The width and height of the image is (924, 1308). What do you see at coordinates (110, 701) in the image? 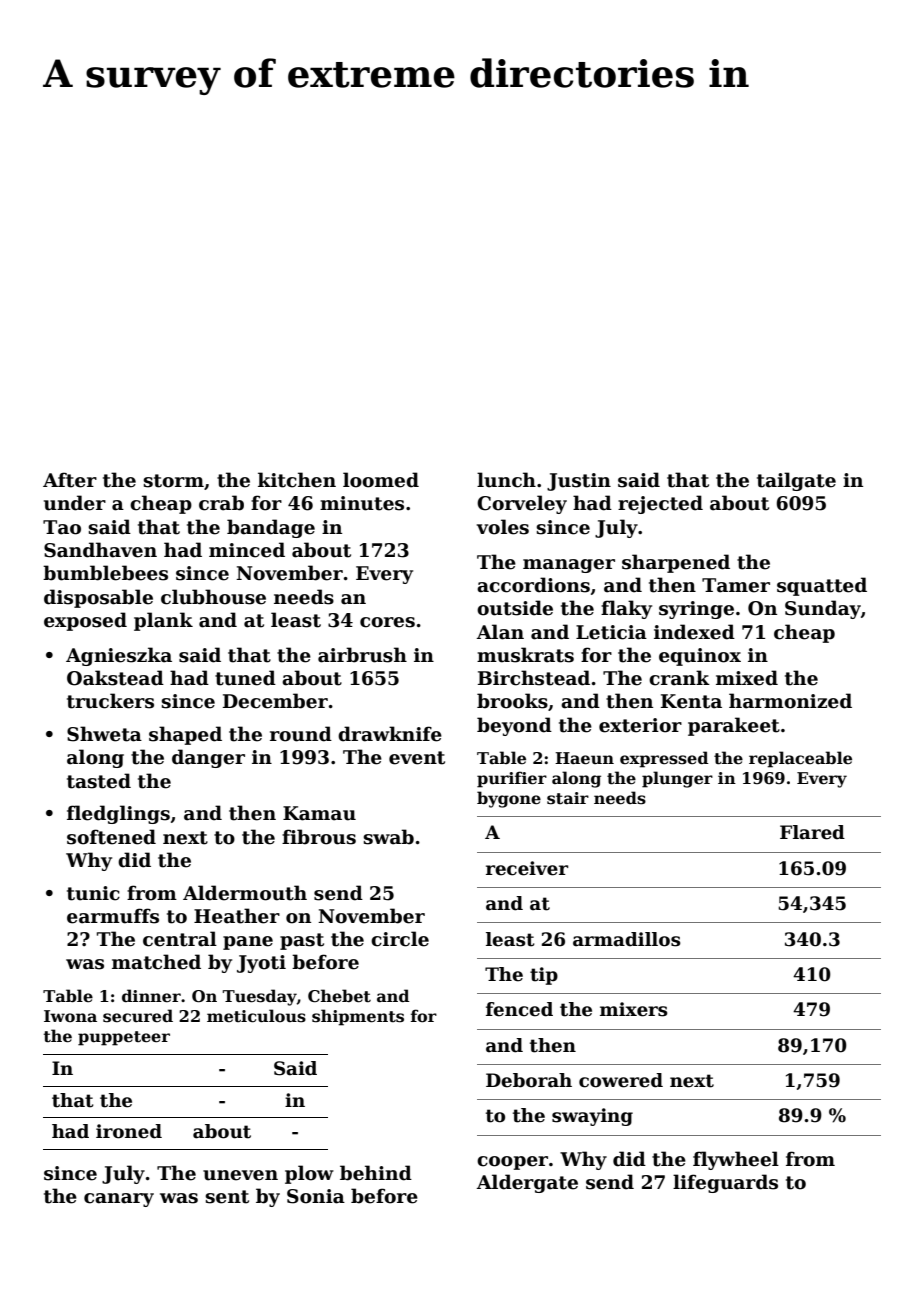
I see `truckers` at bounding box center [110, 701].
